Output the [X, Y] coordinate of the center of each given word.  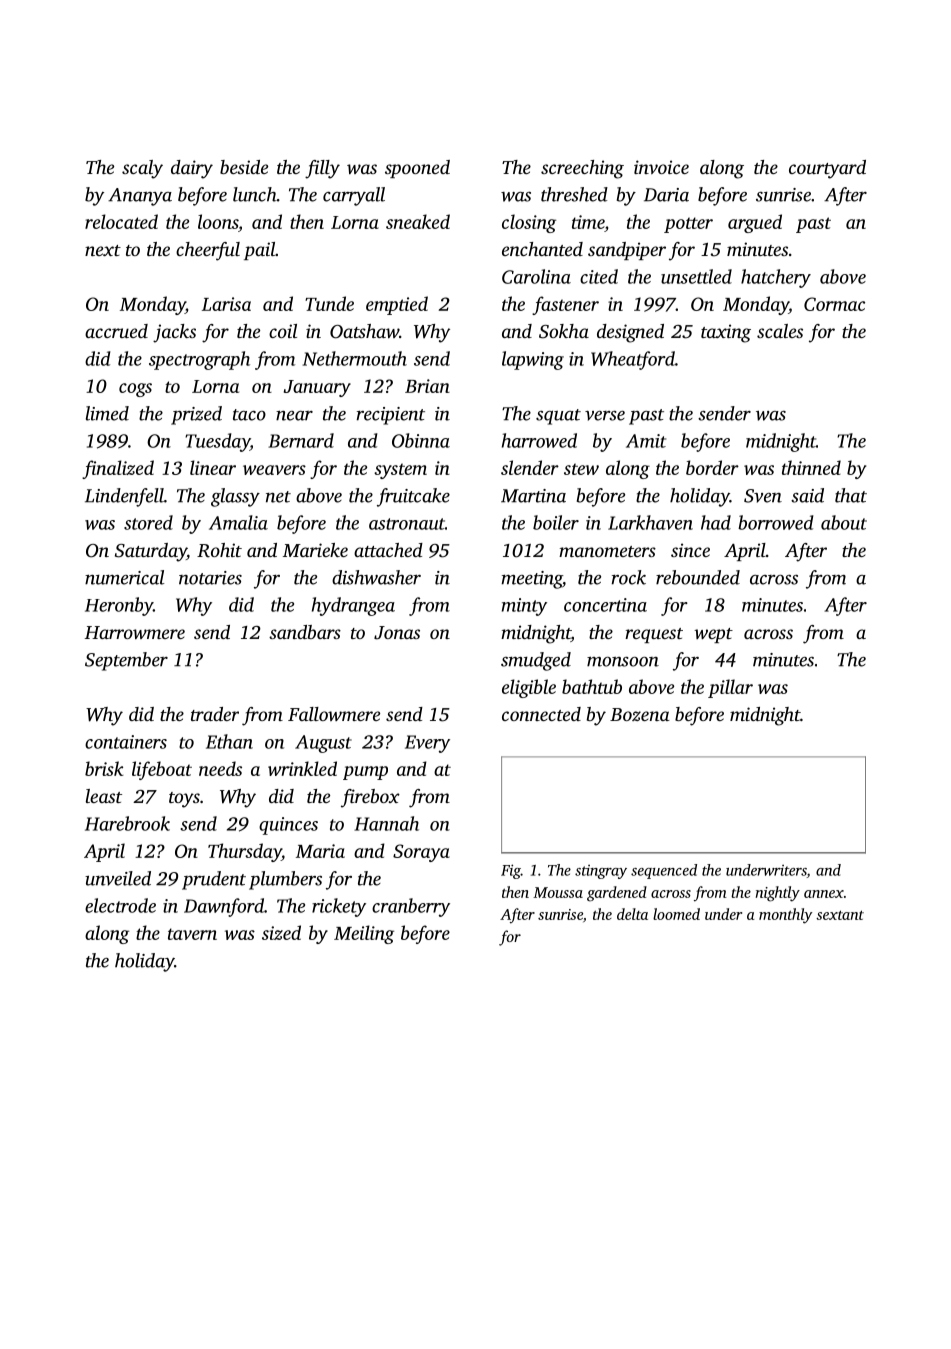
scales [780, 331]
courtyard [827, 169]
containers [126, 742]
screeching [582, 169]
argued [755, 223]
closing [529, 223]
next [103, 250]
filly [322, 169]
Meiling [364, 934]
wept [713, 635]
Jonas [397, 633]
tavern [192, 934]
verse [605, 416]
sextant [840, 915]
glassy [235, 497]
